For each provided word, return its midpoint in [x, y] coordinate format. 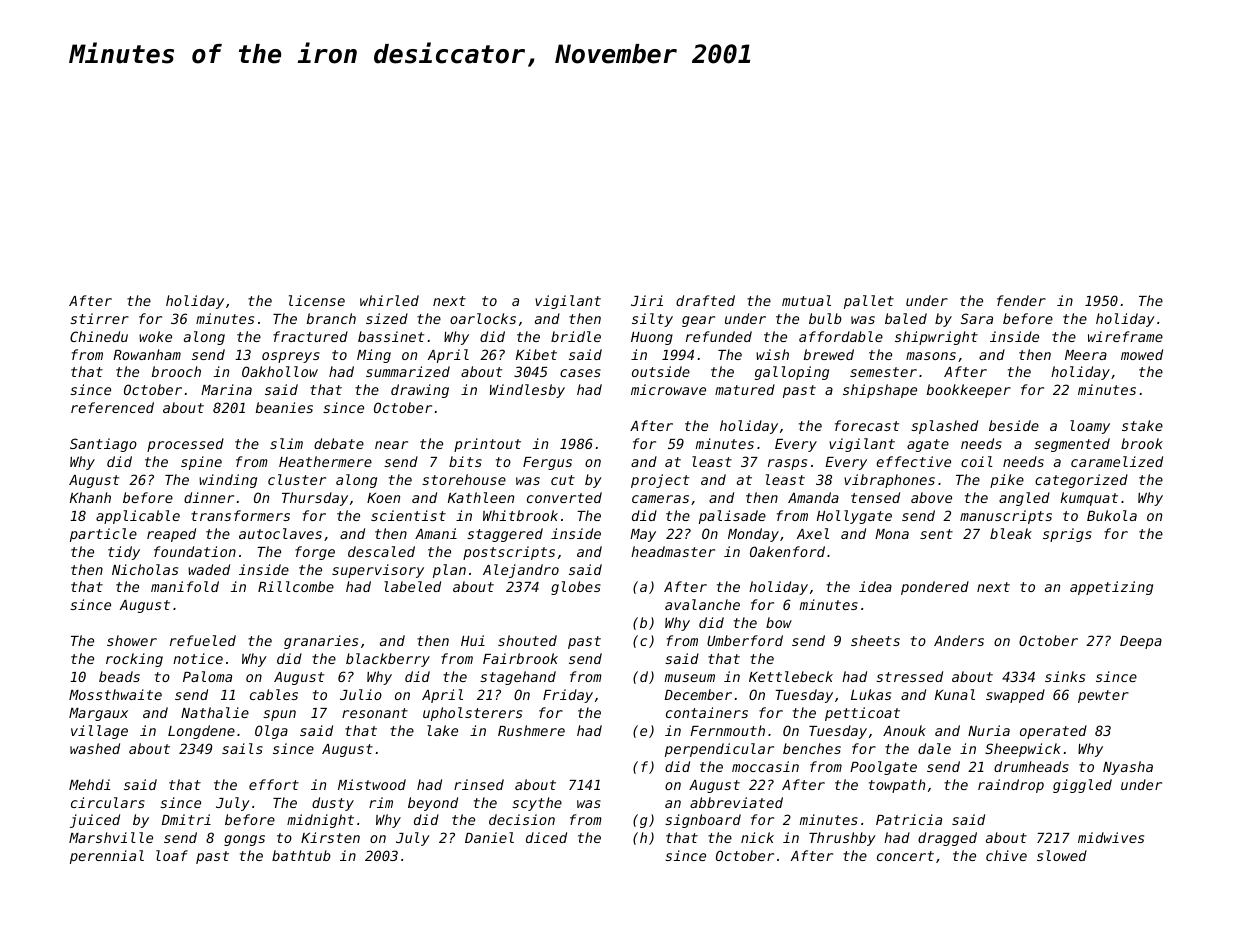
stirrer [99, 318]
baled [906, 318]
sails [242, 748]
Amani [436, 533]
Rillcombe [296, 586]
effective [913, 461]
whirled [389, 300]
